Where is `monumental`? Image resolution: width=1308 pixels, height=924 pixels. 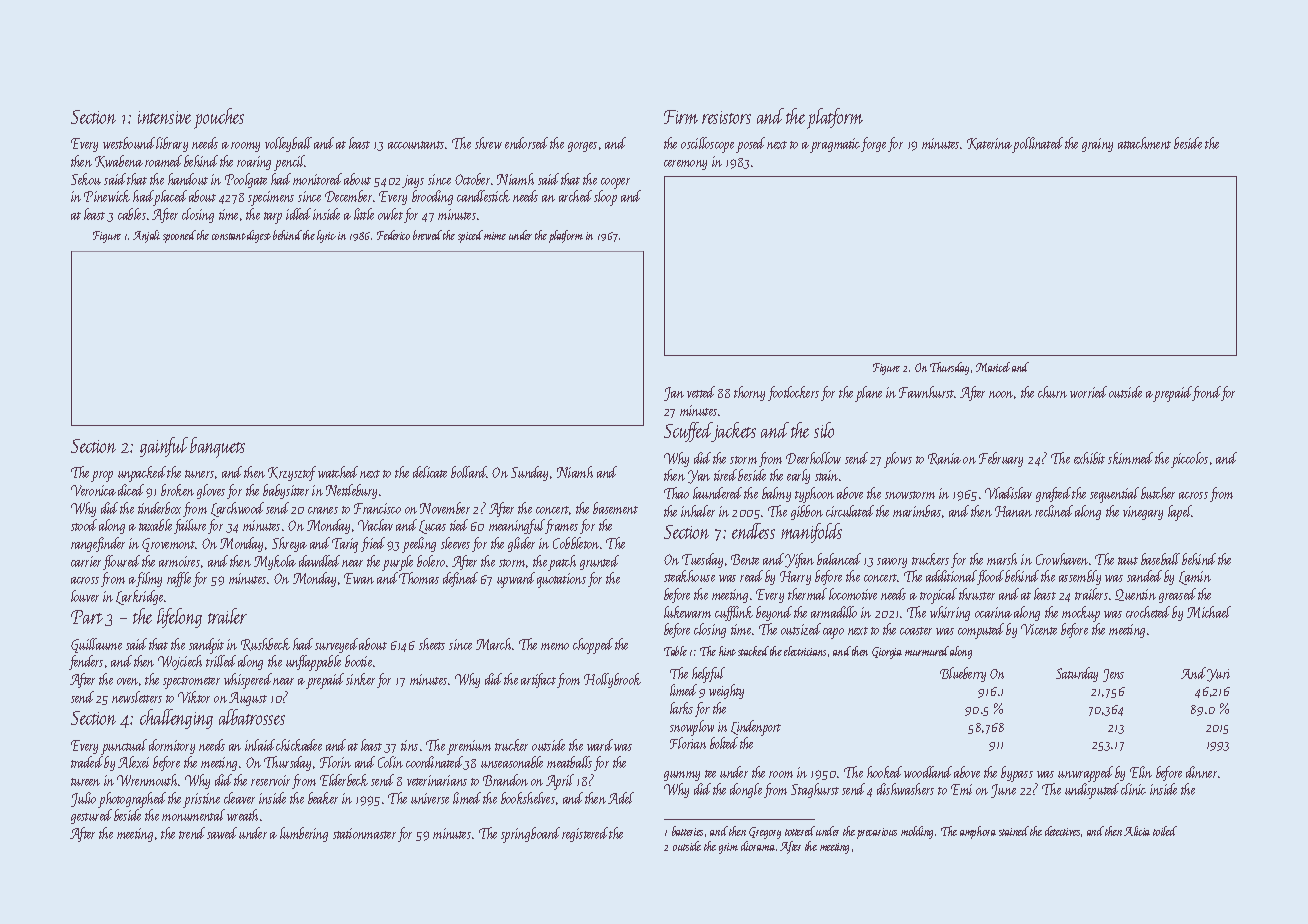 monumental is located at coordinates (193, 815).
